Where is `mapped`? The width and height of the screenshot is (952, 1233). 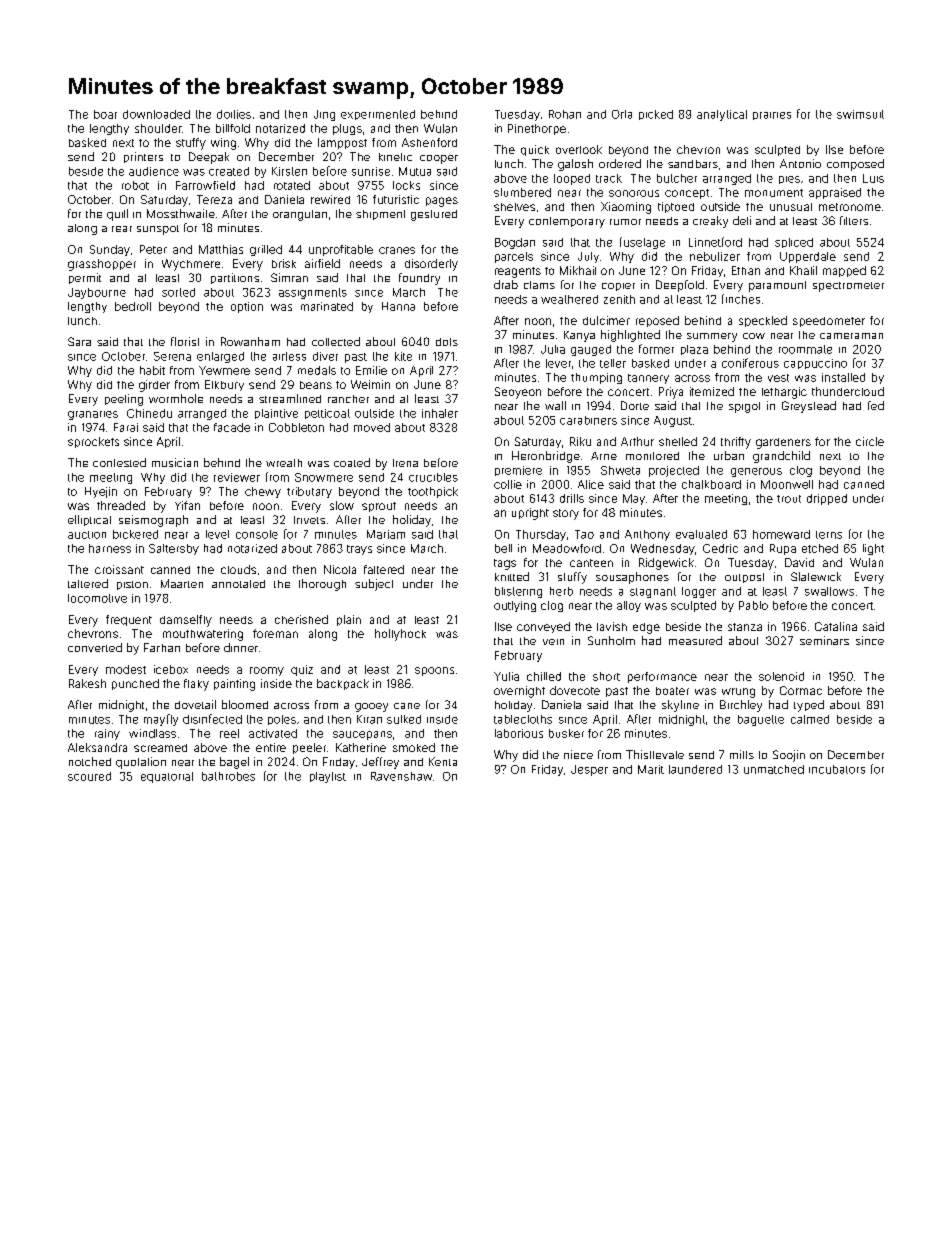
mapped is located at coordinates (844, 271).
